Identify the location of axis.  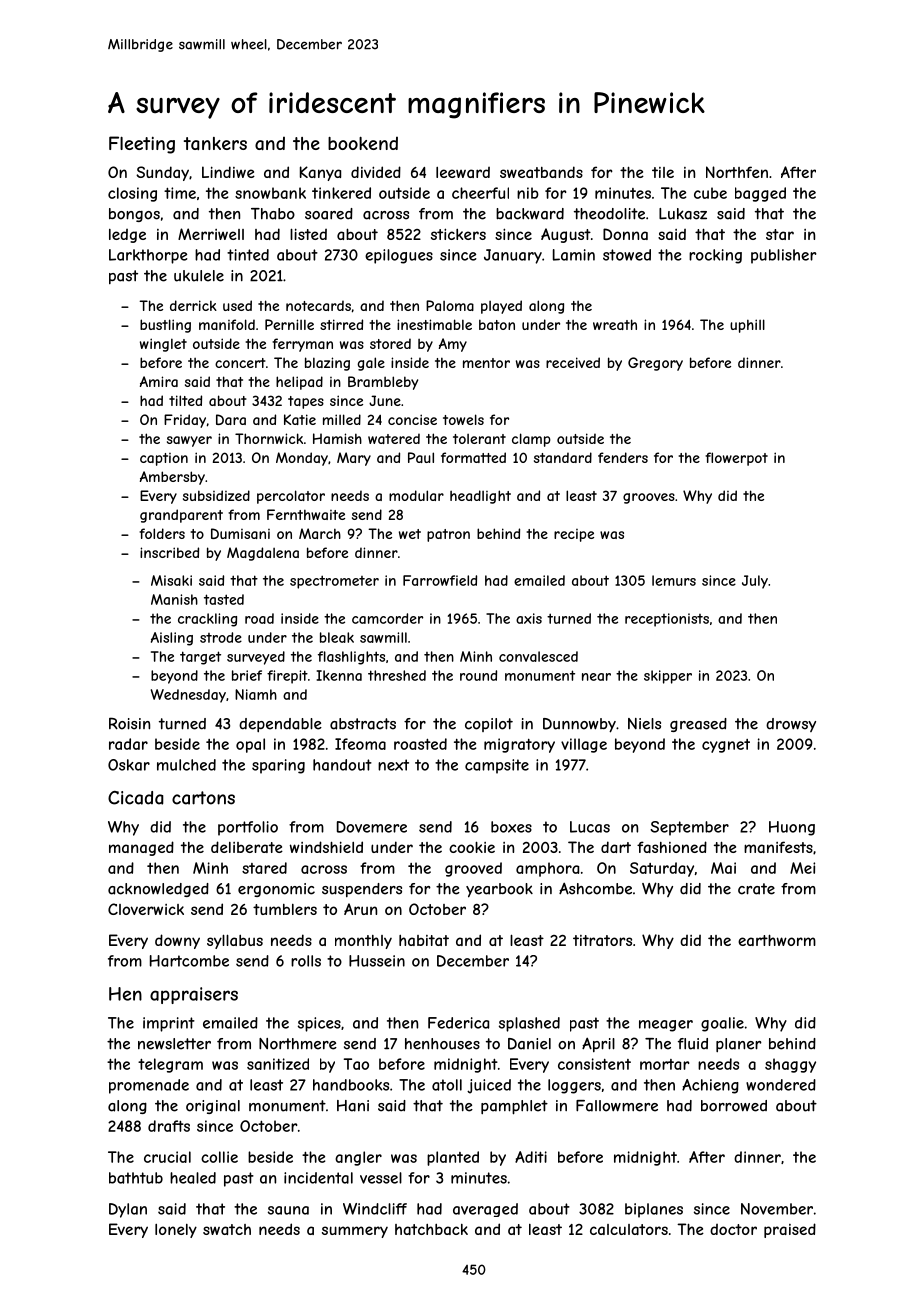
(529, 618).
